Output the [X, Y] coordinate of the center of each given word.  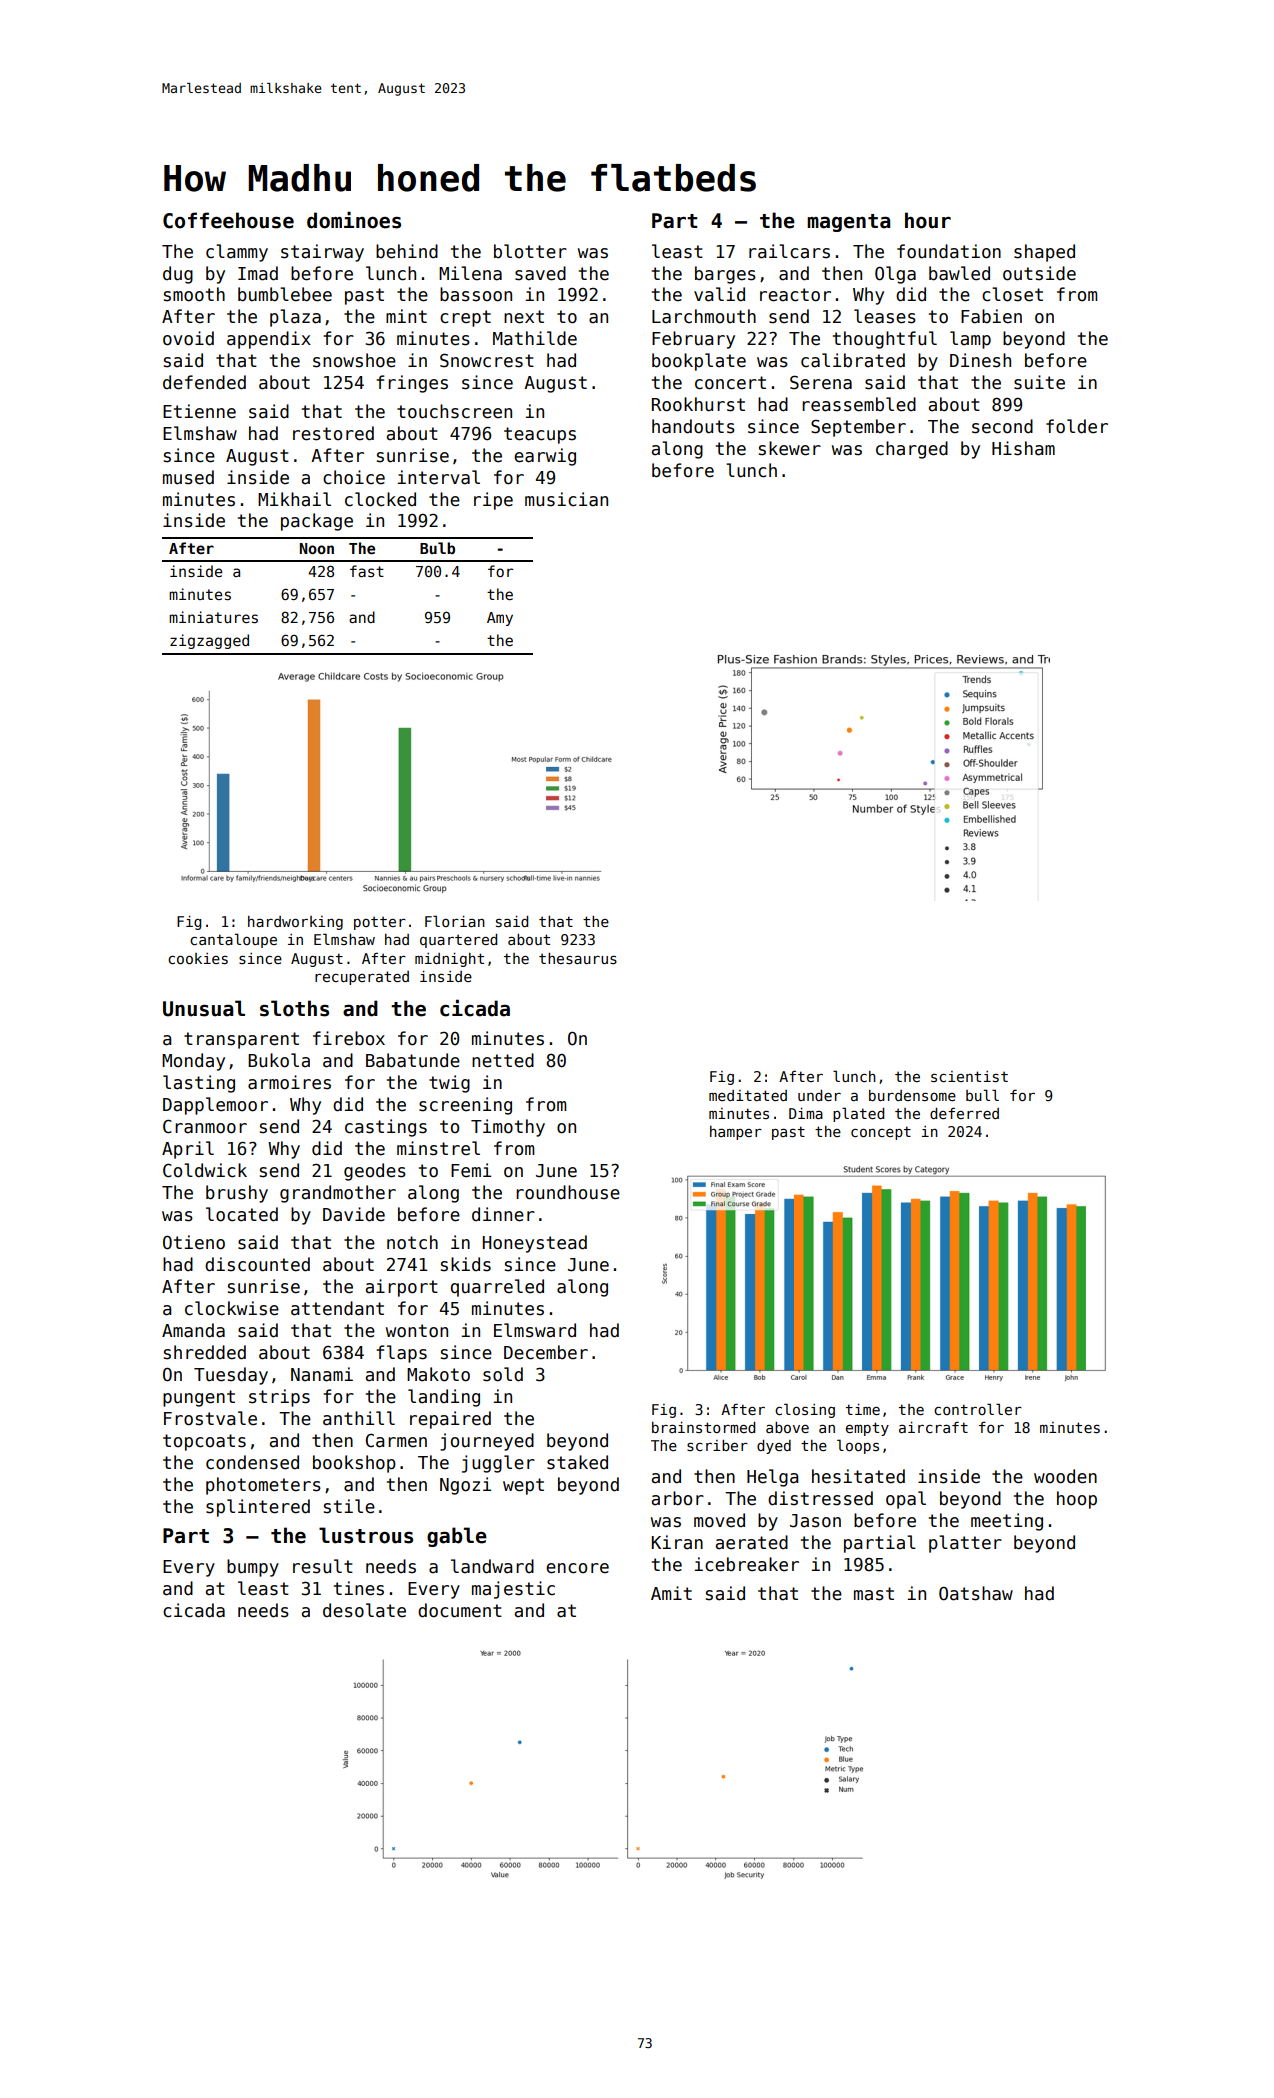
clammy [237, 253]
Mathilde [535, 338]
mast [874, 1594]
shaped [1044, 253]
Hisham [1023, 448]
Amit [671, 1593]
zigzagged [209, 641]
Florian [455, 921]
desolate [364, 1610]
